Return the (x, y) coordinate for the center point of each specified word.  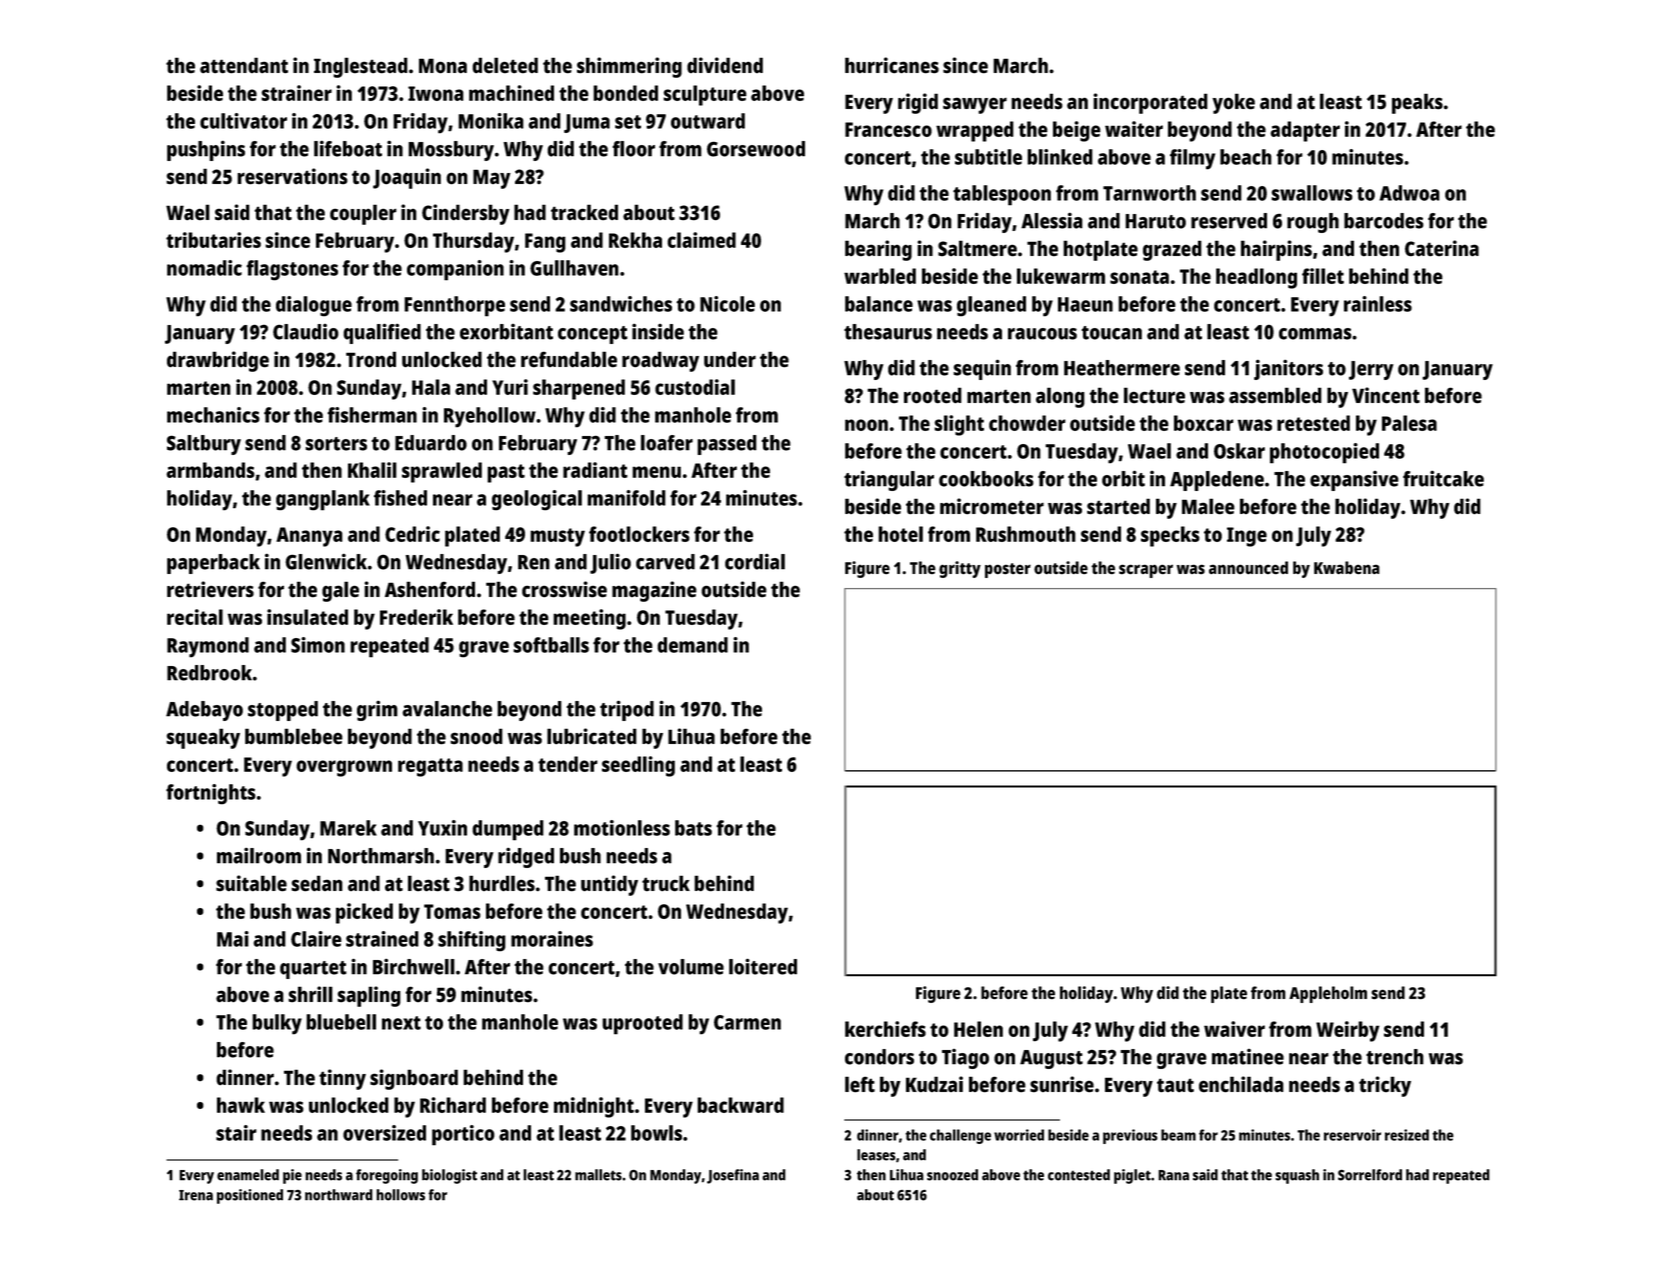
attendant (244, 65)
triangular (889, 480)
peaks (1417, 103)
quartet (313, 970)
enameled (248, 1175)
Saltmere (977, 248)
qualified (382, 333)
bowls (656, 1133)
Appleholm (1328, 994)
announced (1248, 568)
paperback (213, 564)
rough (1313, 223)
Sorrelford (1370, 1175)
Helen (978, 1029)
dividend (725, 65)
